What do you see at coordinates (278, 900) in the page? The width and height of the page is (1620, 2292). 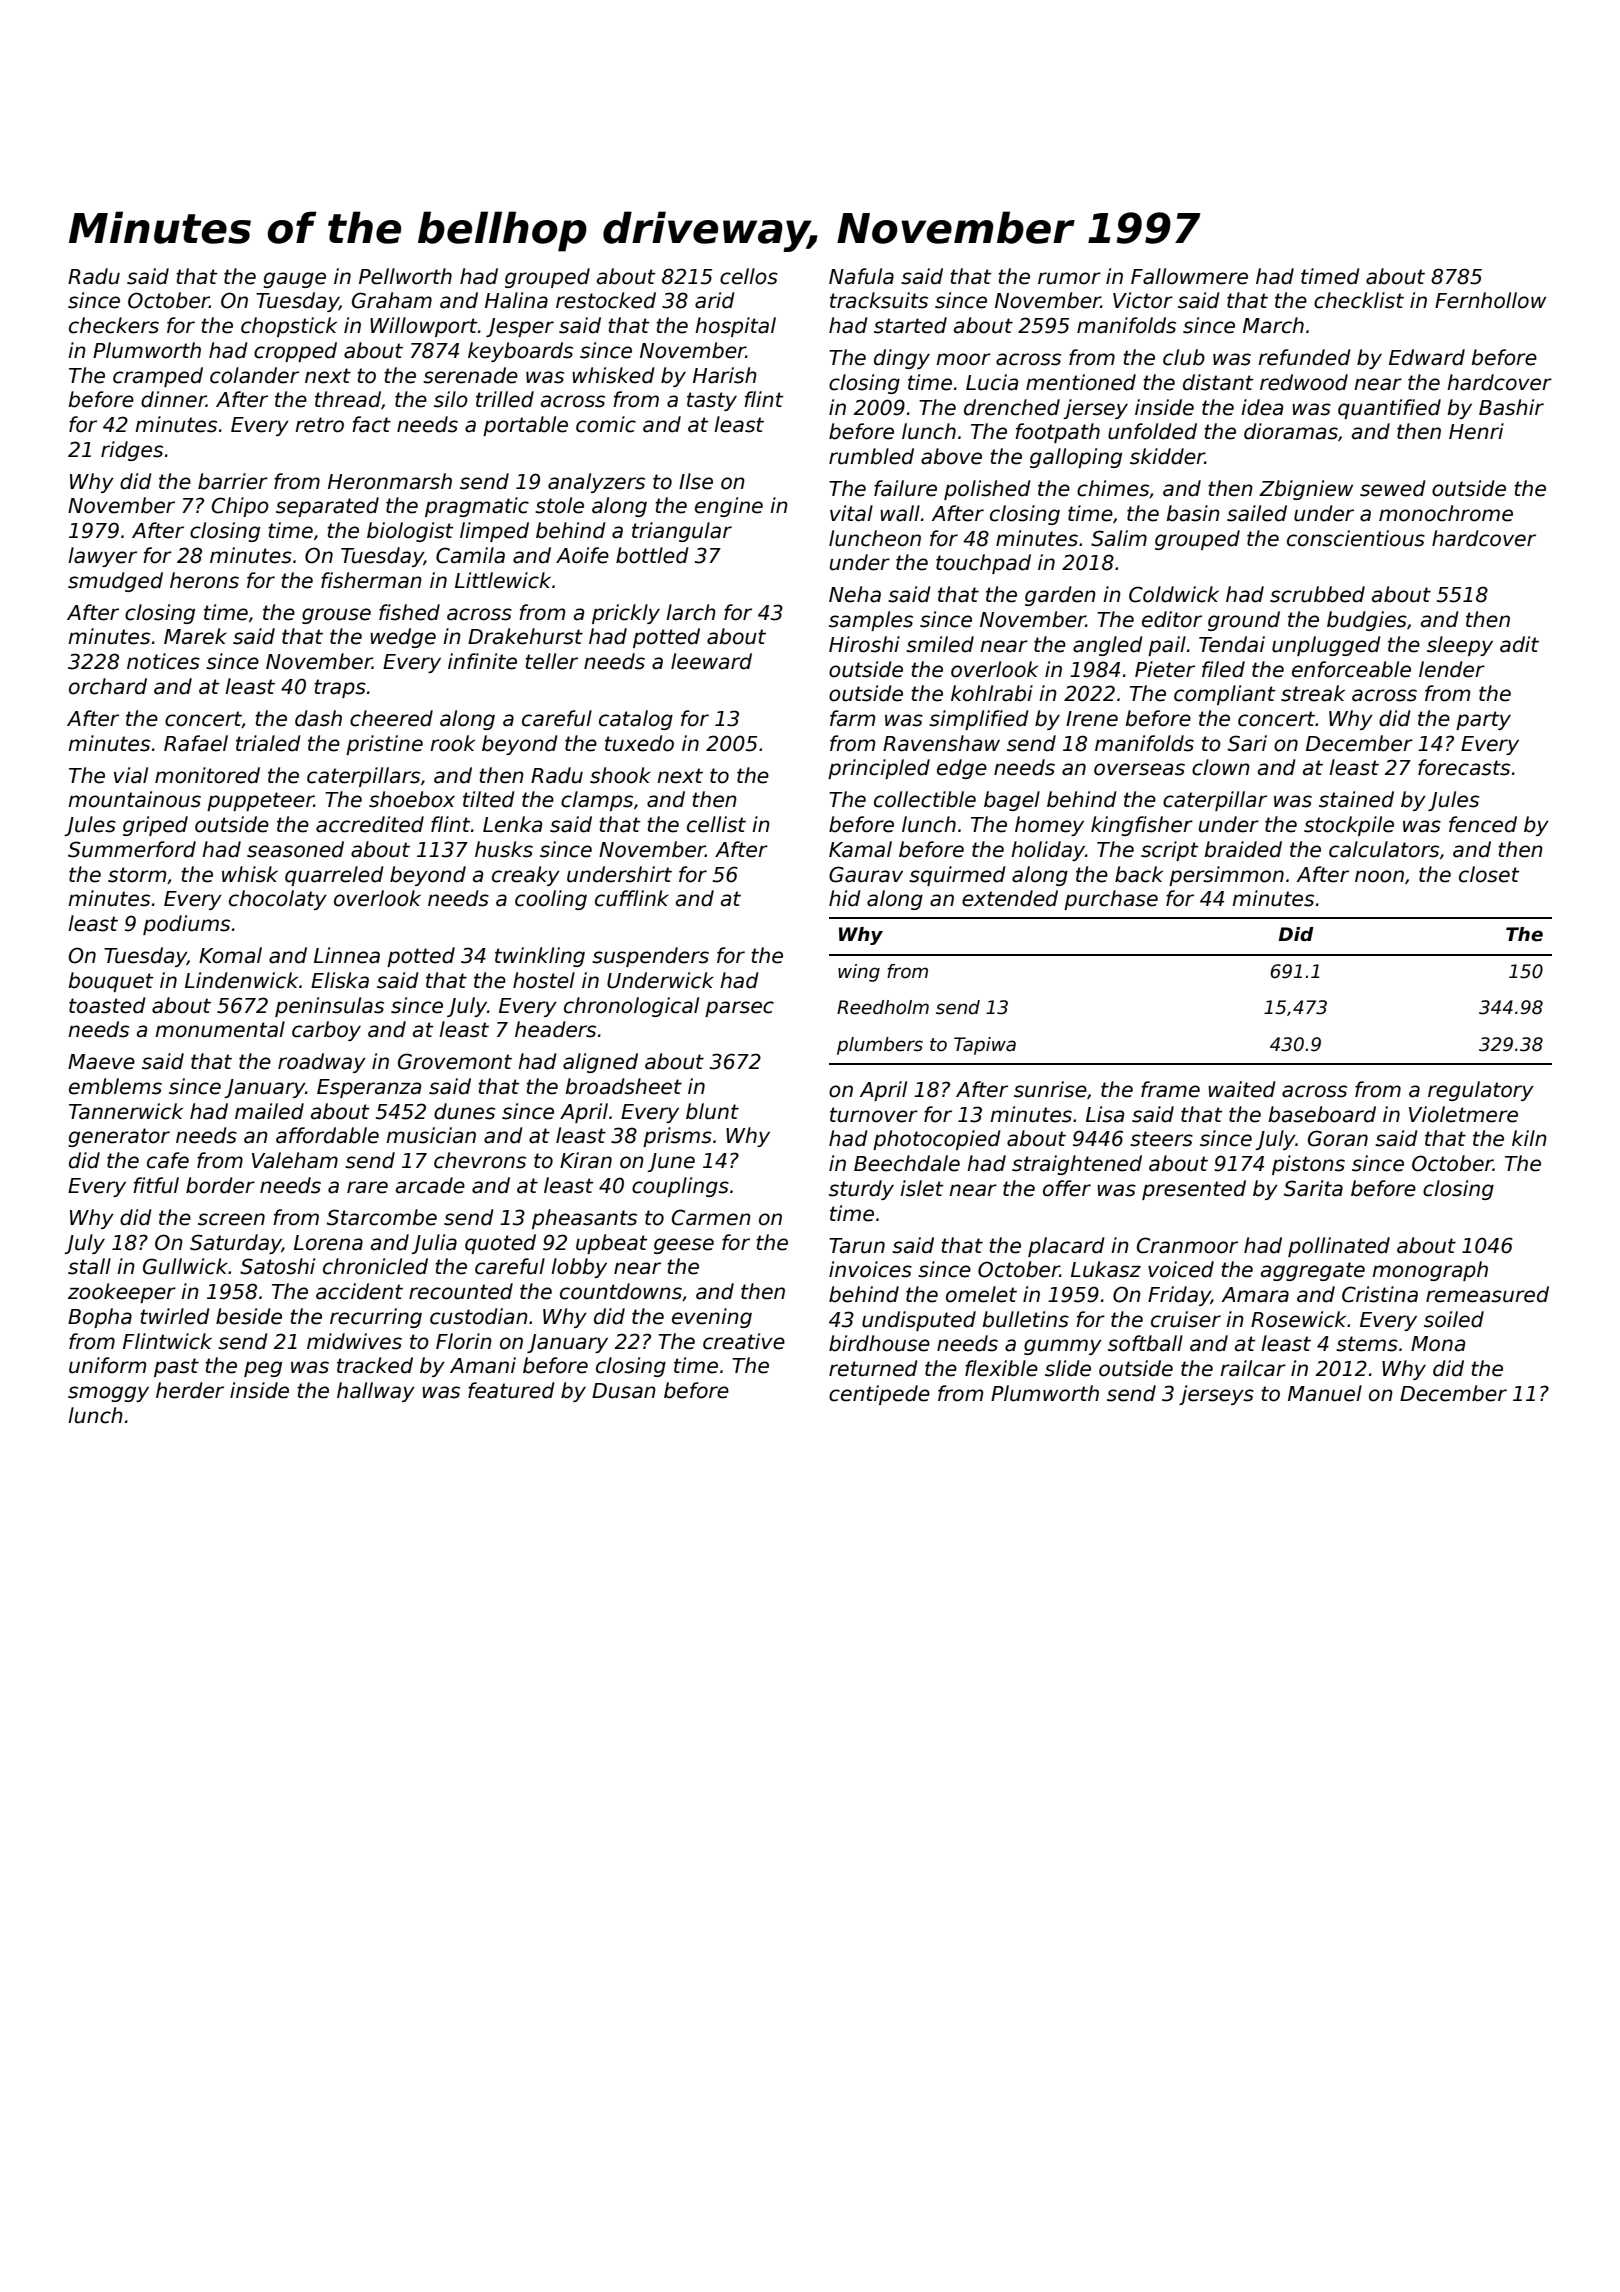 I see `chocolaty` at bounding box center [278, 900].
